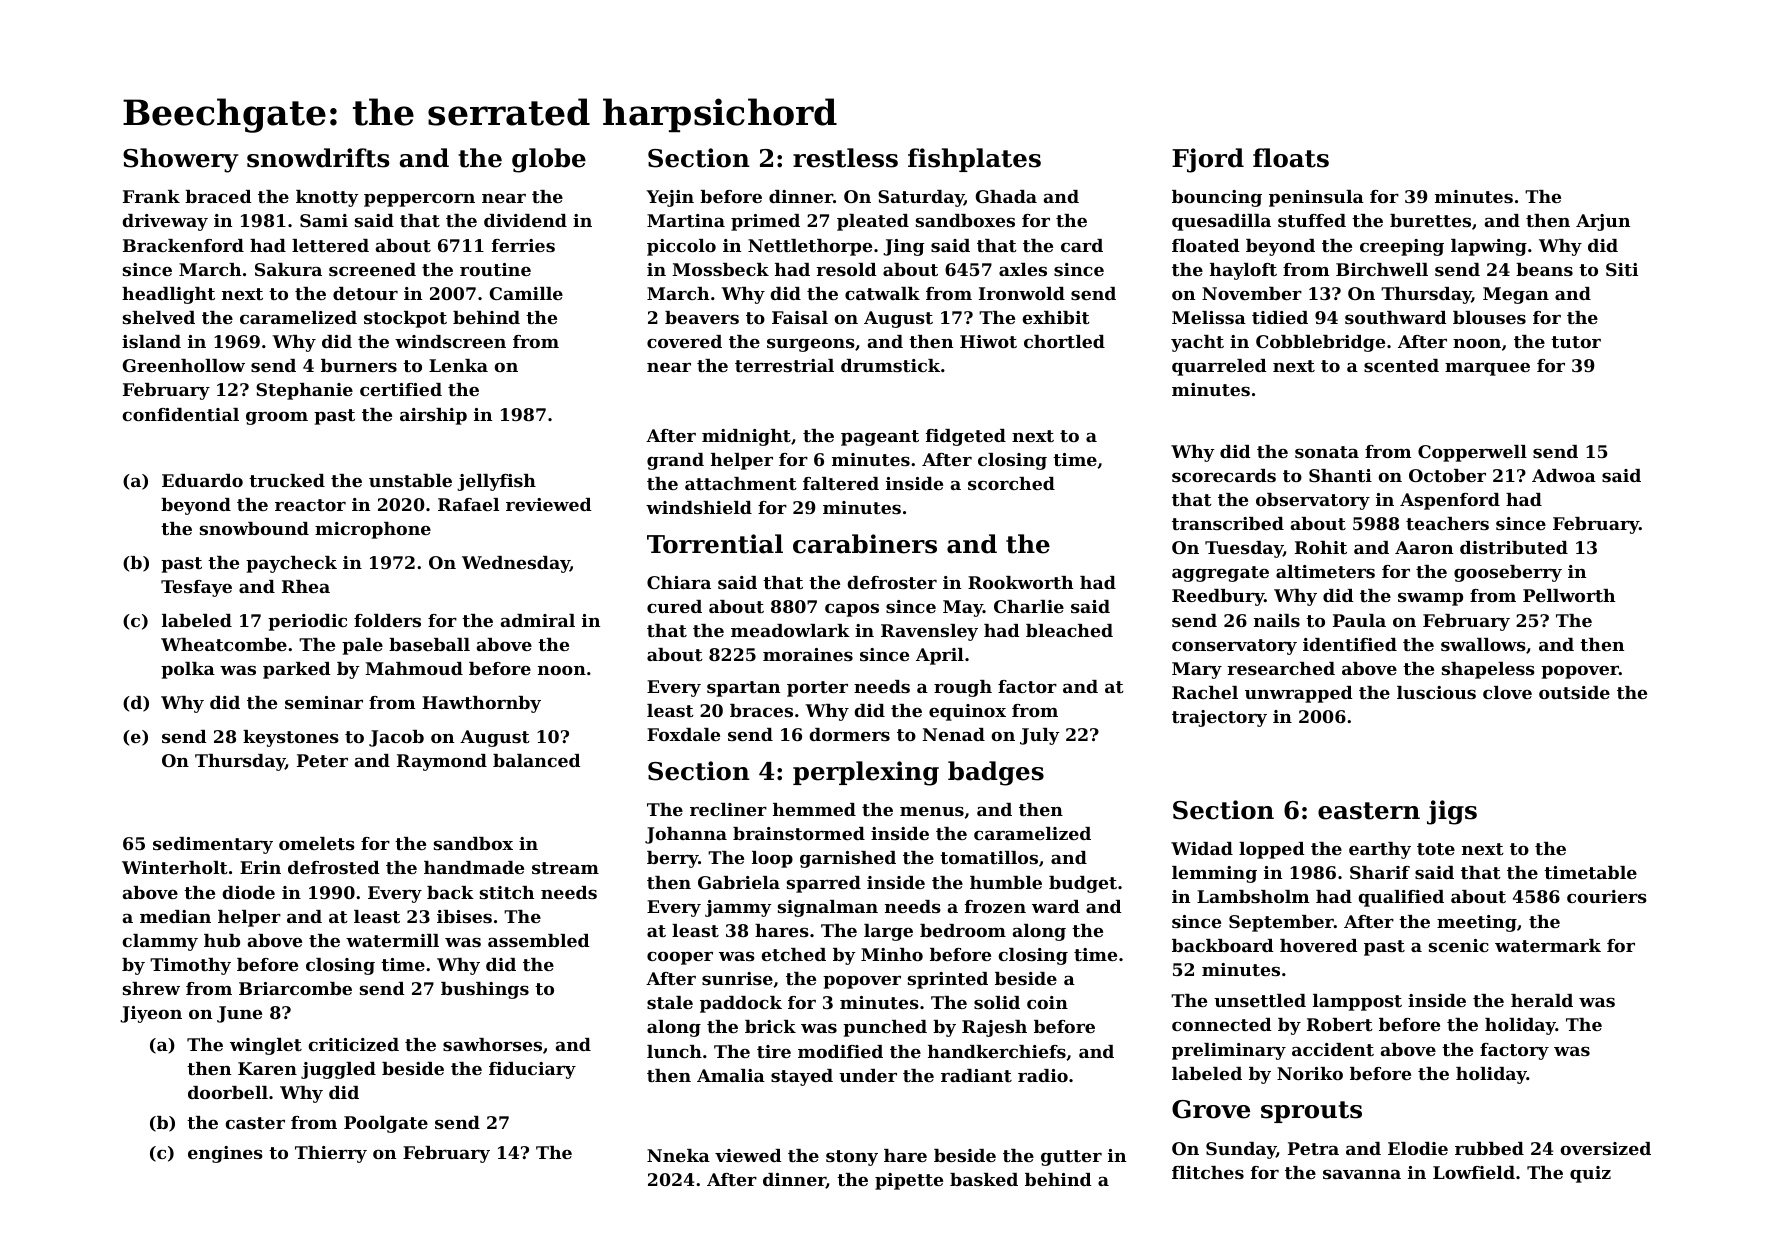  What do you see at coordinates (1472, 453) in the screenshot?
I see `Copperwell` at bounding box center [1472, 453].
